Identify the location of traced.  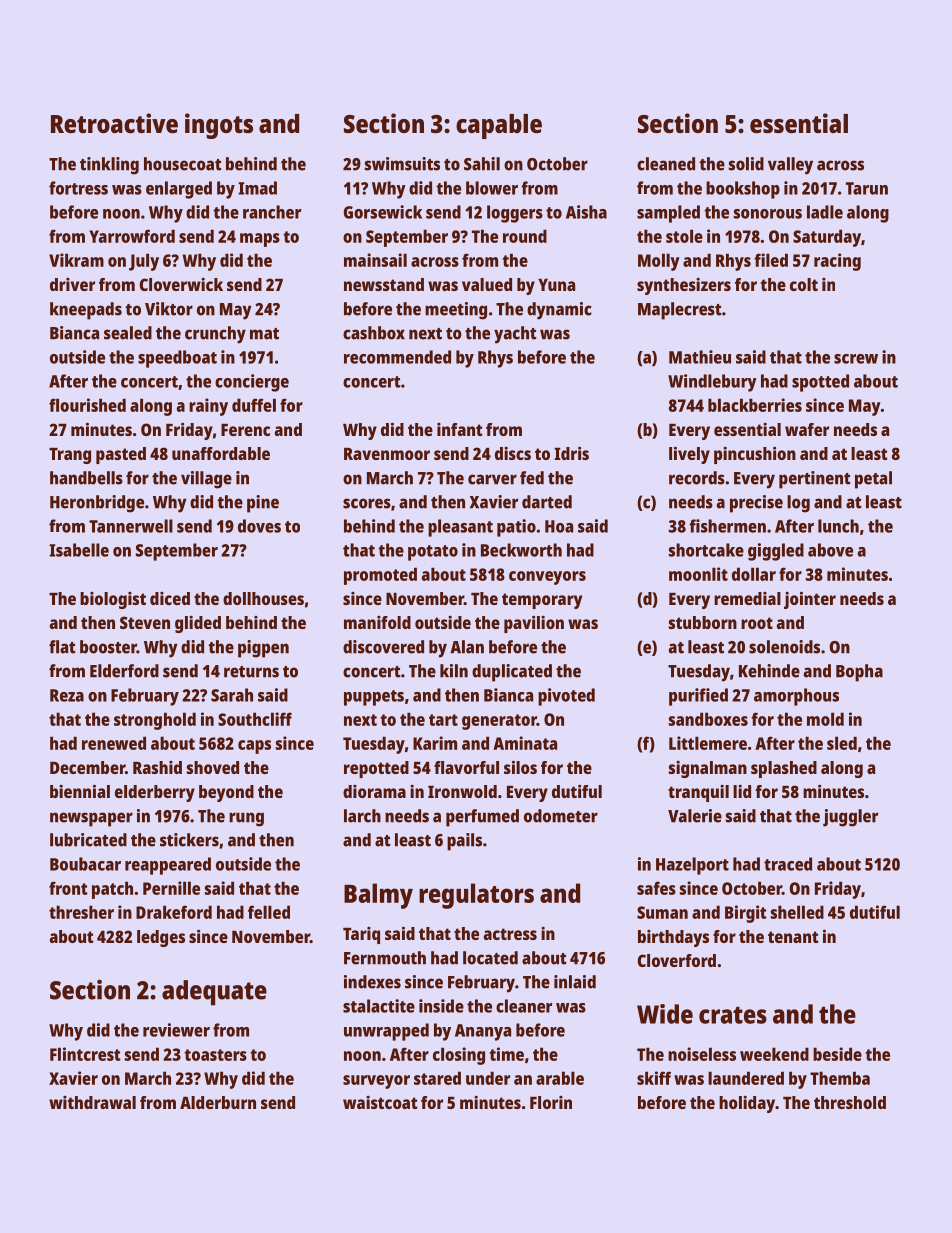
(788, 864).
